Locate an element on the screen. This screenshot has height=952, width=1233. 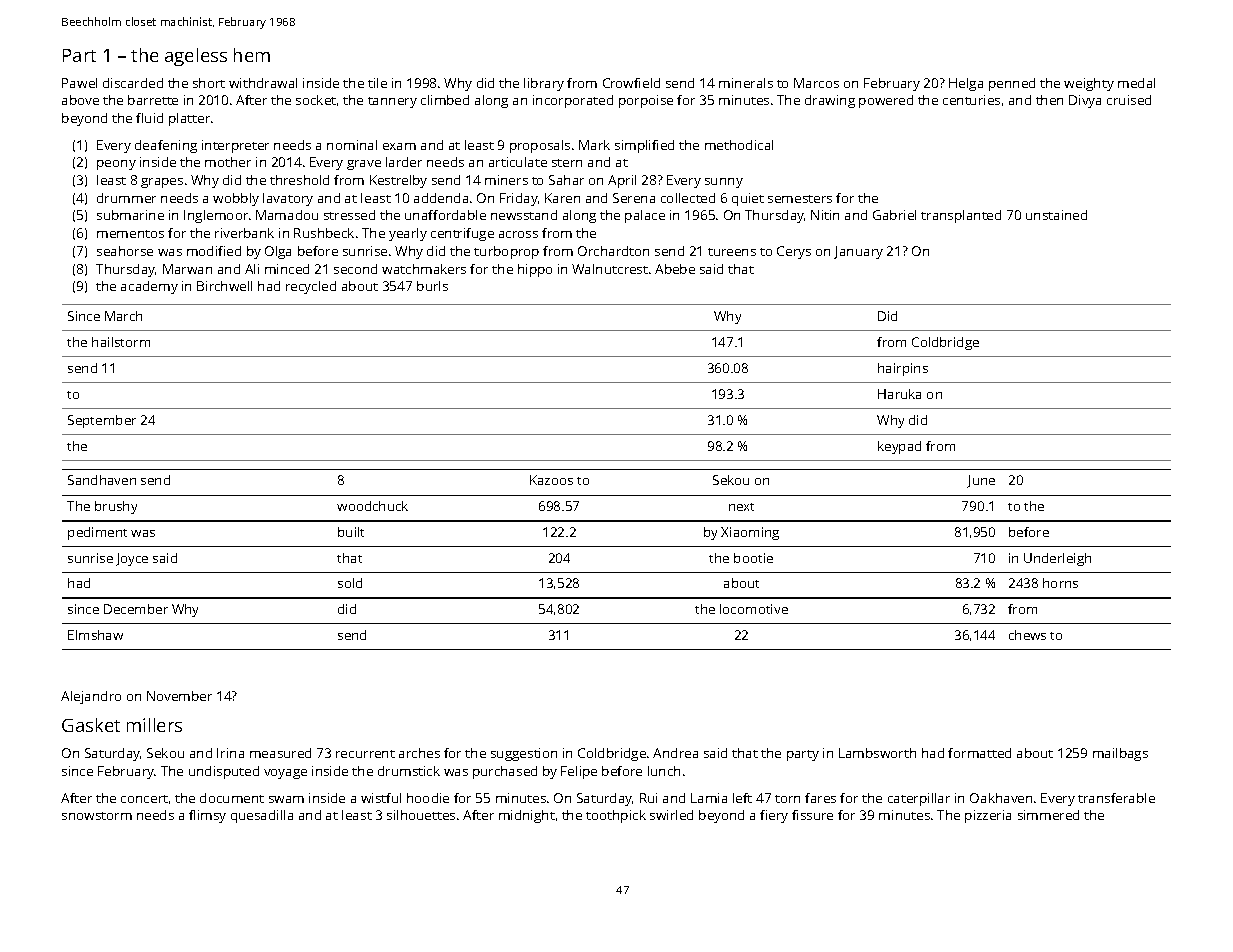
unstained is located at coordinates (1056, 215).
